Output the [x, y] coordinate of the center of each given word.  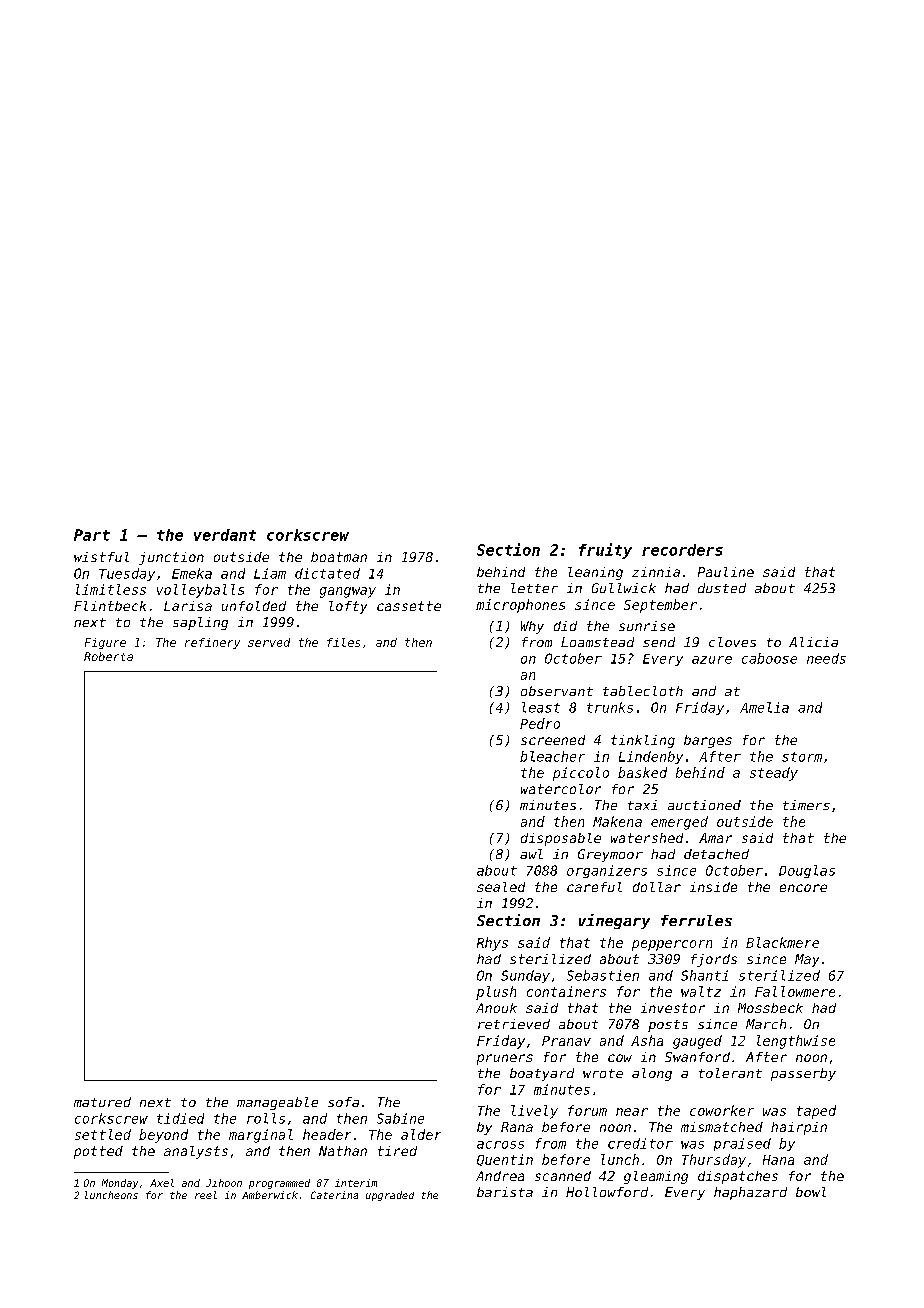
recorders [682, 550]
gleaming [656, 1177]
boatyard [542, 1074]
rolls [266, 1118]
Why [532, 627]
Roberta [108, 656]
